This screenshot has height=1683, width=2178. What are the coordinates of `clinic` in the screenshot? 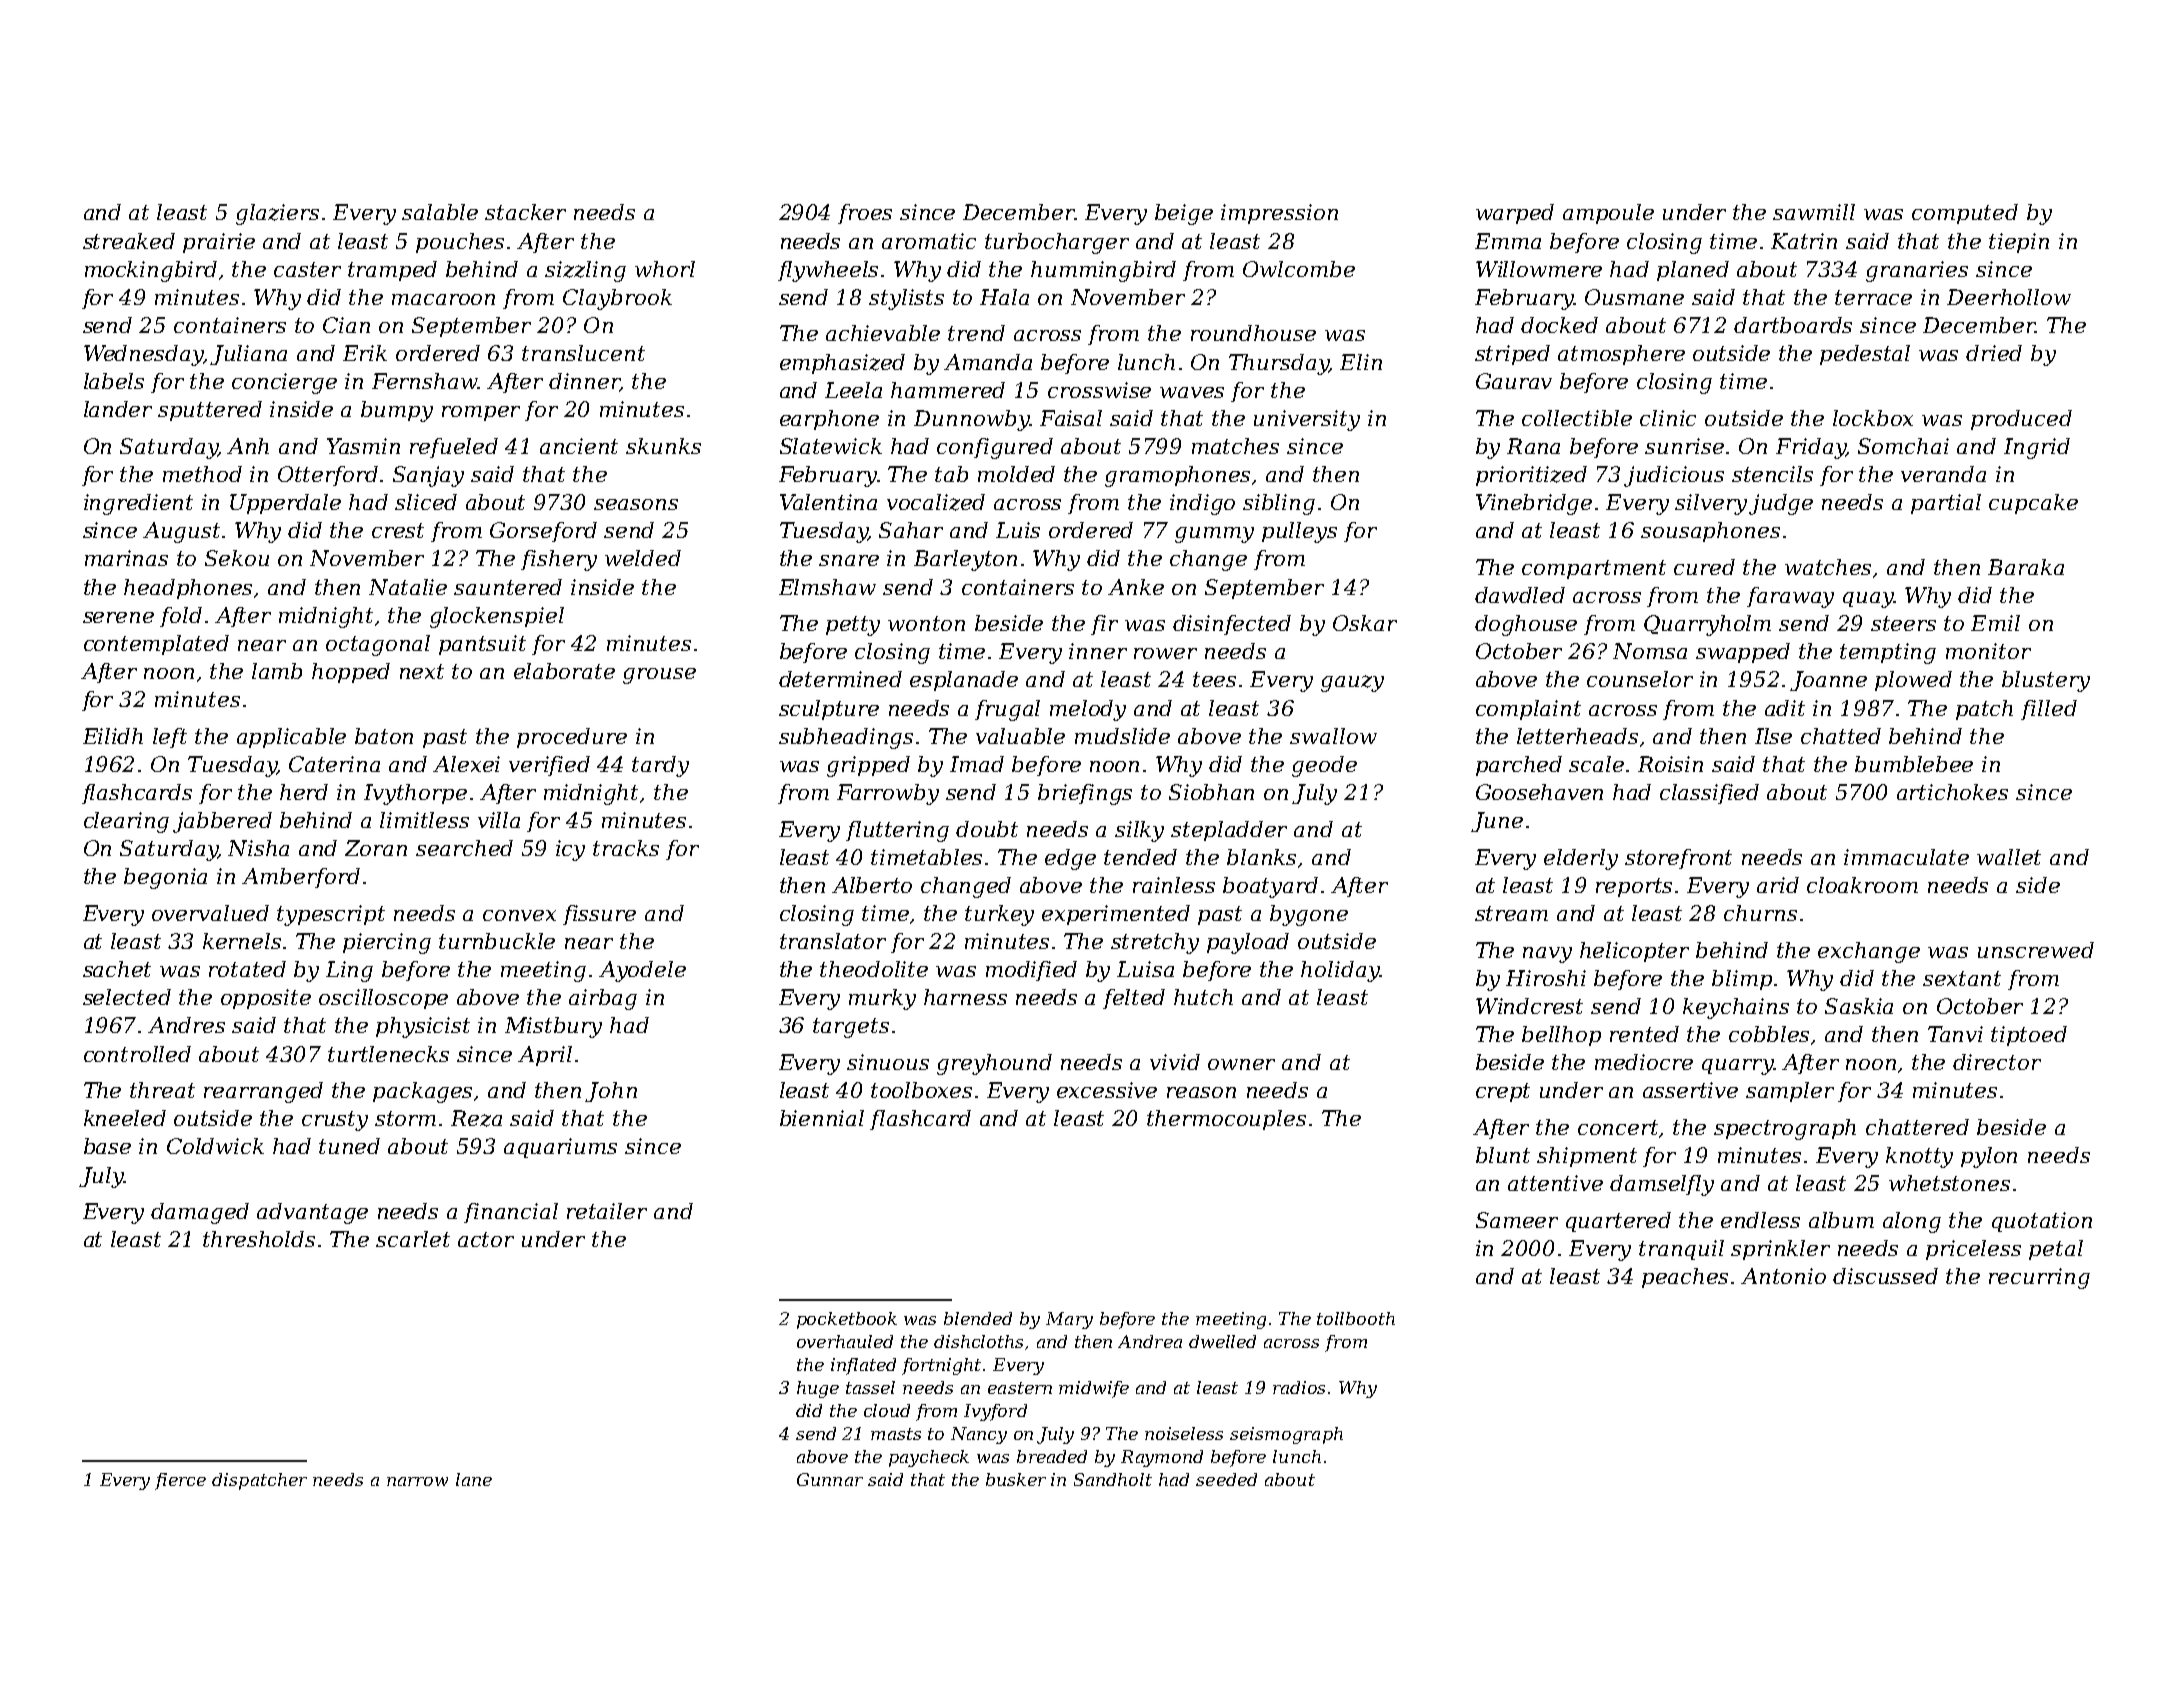 It's located at (1668, 418).
